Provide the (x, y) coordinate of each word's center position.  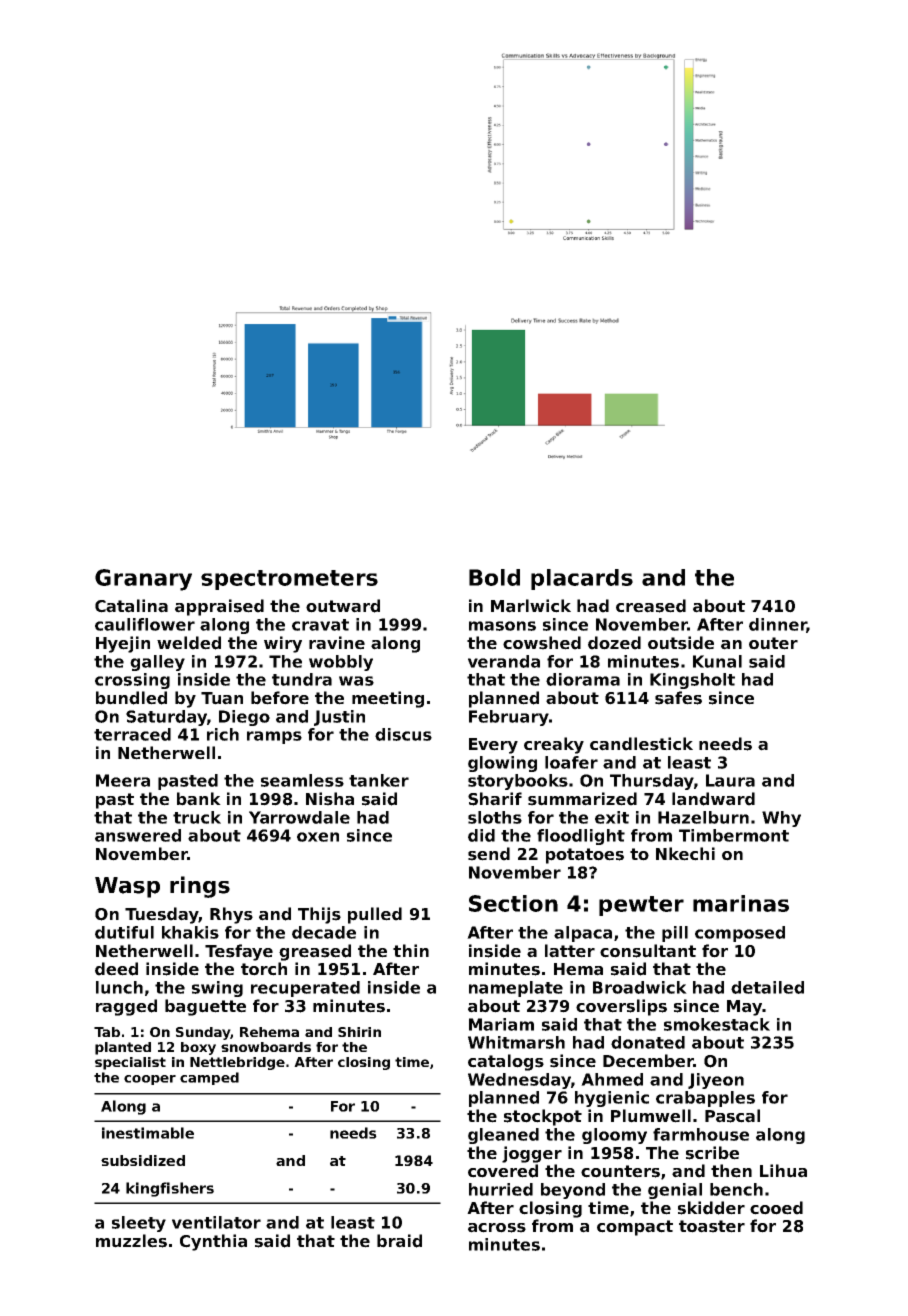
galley (157, 663)
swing (217, 989)
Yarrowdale (299, 817)
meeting (388, 699)
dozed (614, 643)
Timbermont (734, 835)
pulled (375, 915)
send (489, 854)
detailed (767, 987)
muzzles (131, 1241)
